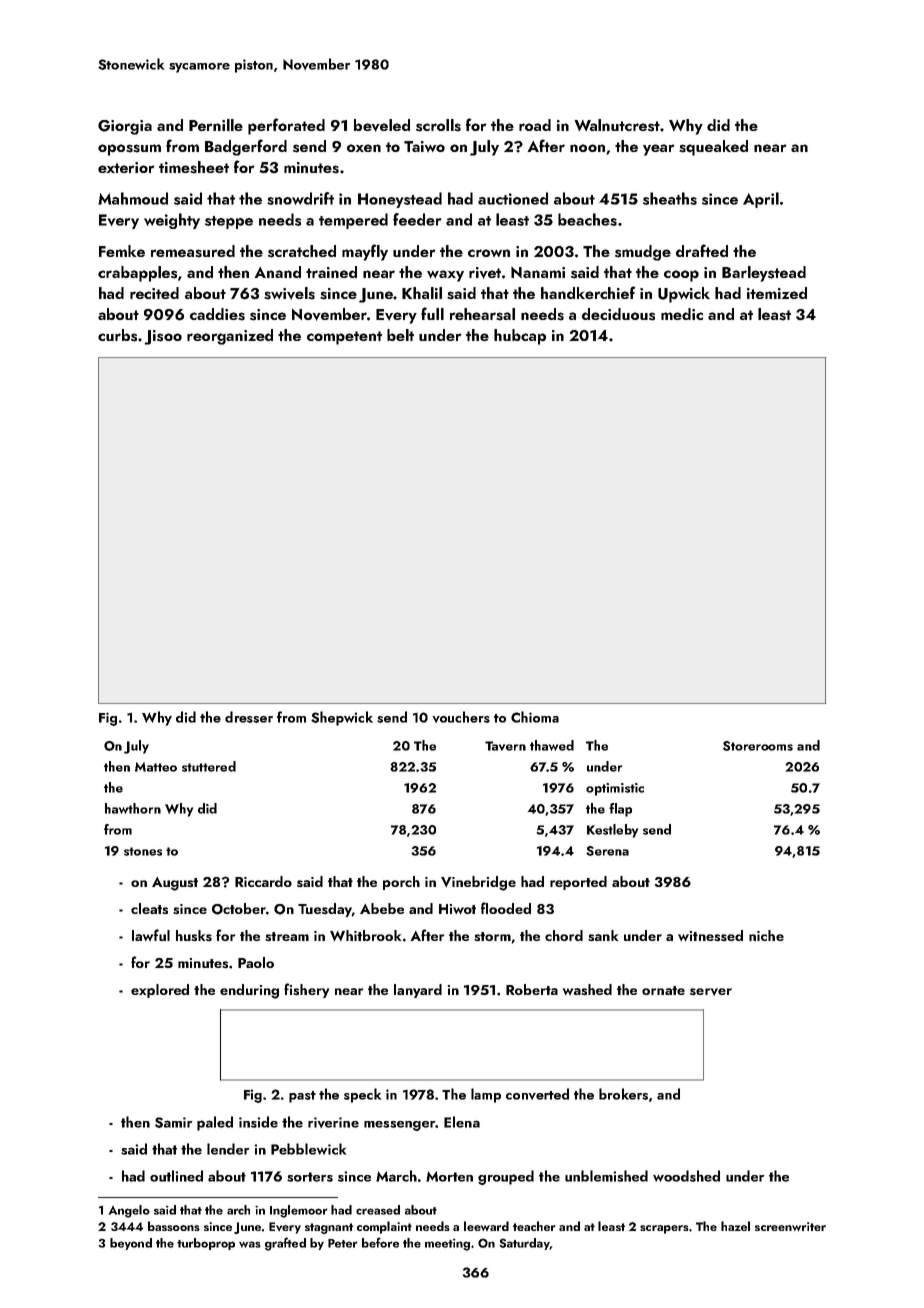  What do you see at coordinates (286, 126) in the image?
I see `perforated` at bounding box center [286, 126].
